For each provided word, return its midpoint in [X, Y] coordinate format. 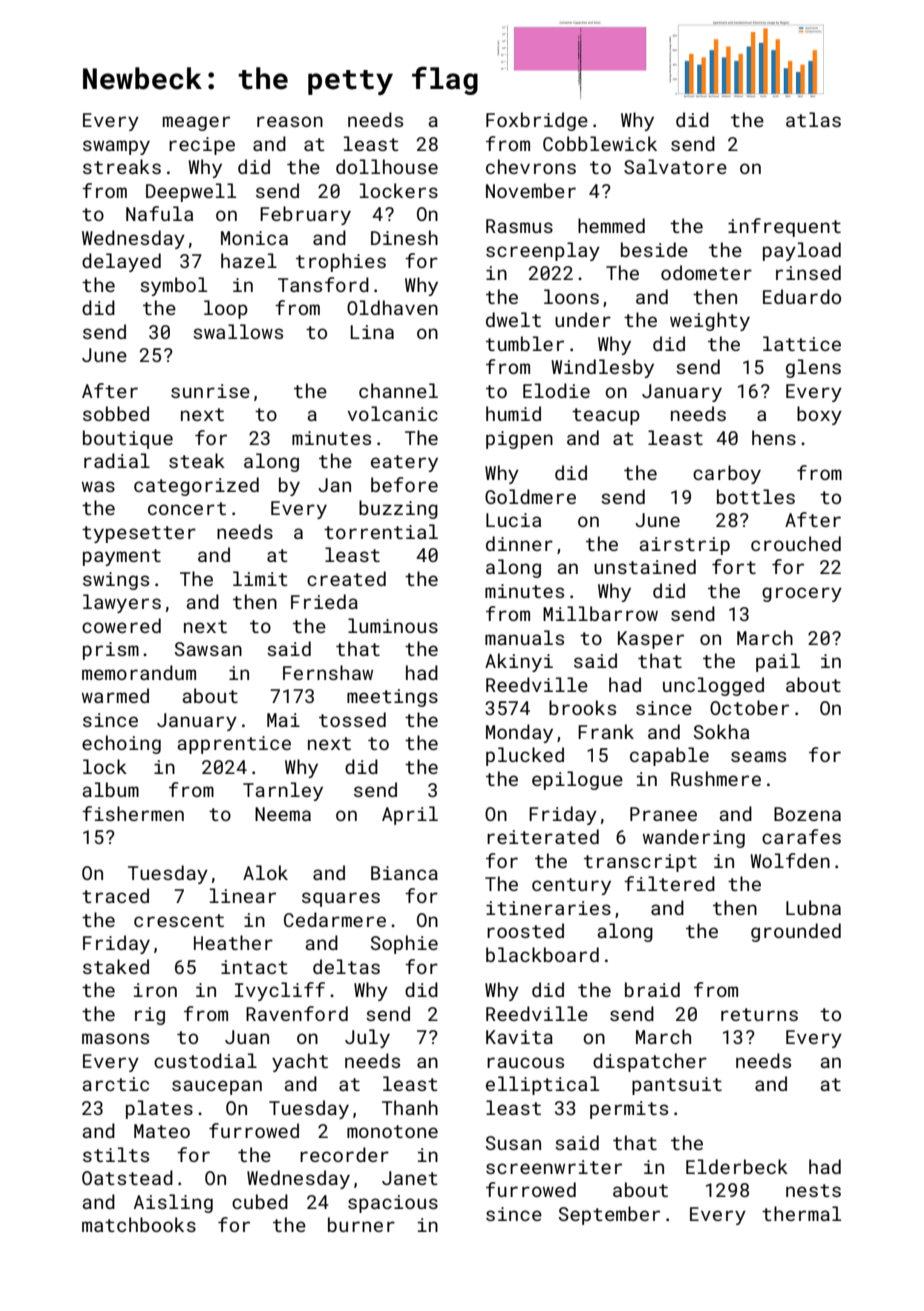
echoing [121, 744]
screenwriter [554, 1167]
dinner [519, 543]
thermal [801, 1213]
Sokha [721, 731]
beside [654, 249]
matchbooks [139, 1224]
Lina [372, 332]
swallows [238, 331]
